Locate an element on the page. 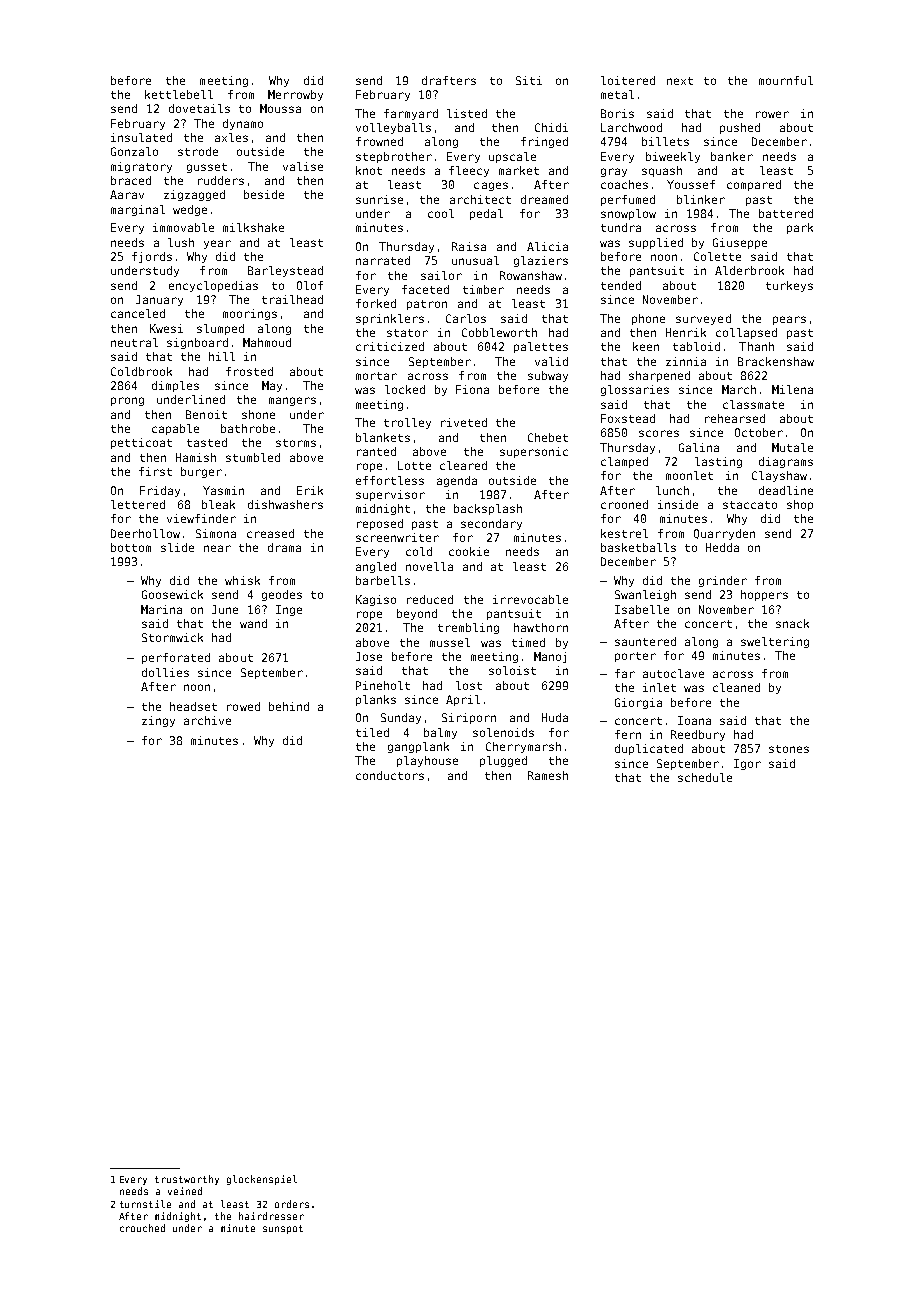 This page has width=924, height=1308. trustworthy is located at coordinates (187, 1180).
